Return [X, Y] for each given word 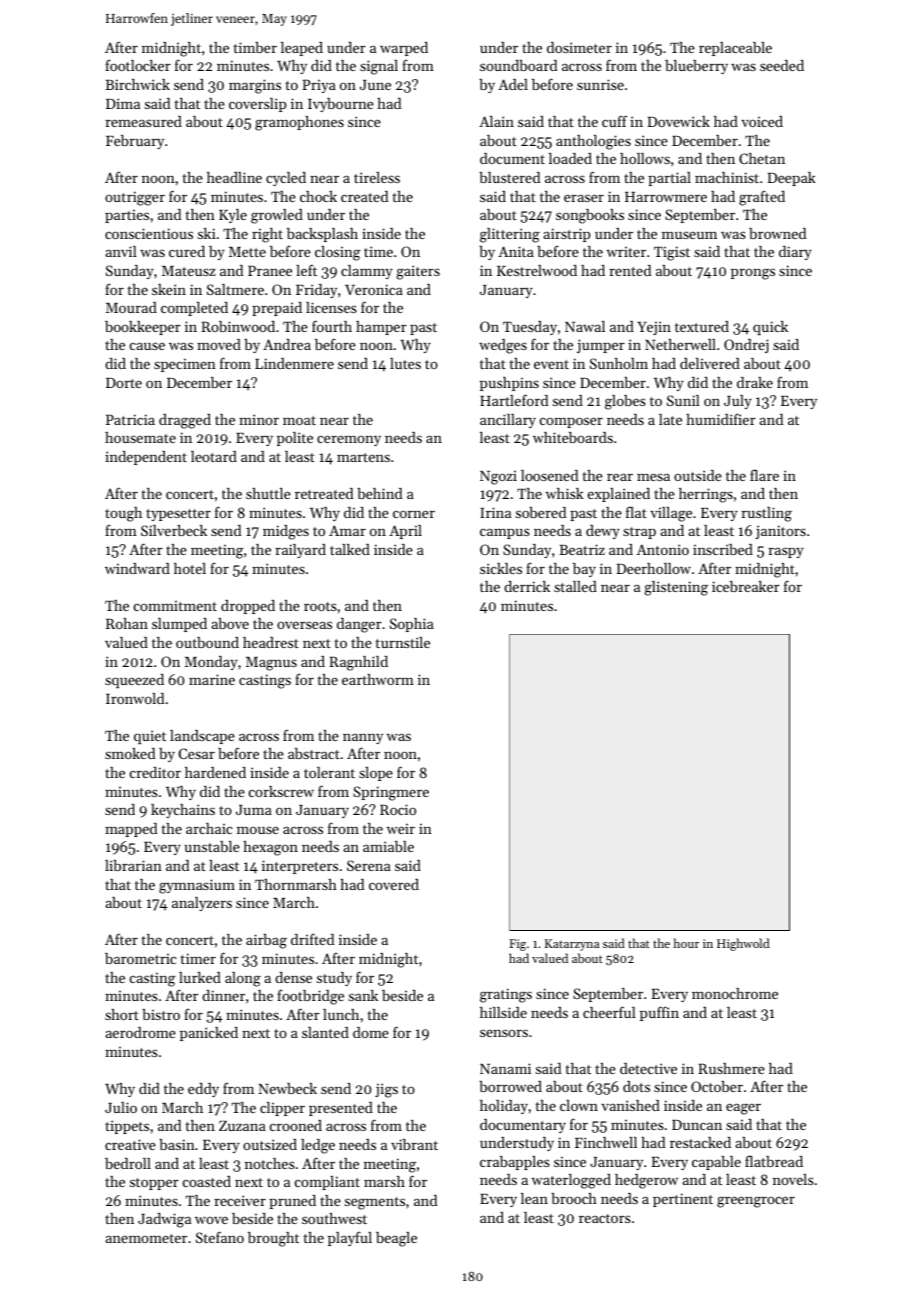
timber [255, 47]
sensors [504, 1033]
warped [404, 49]
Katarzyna [572, 945]
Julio [121, 1107]
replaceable [735, 49]
